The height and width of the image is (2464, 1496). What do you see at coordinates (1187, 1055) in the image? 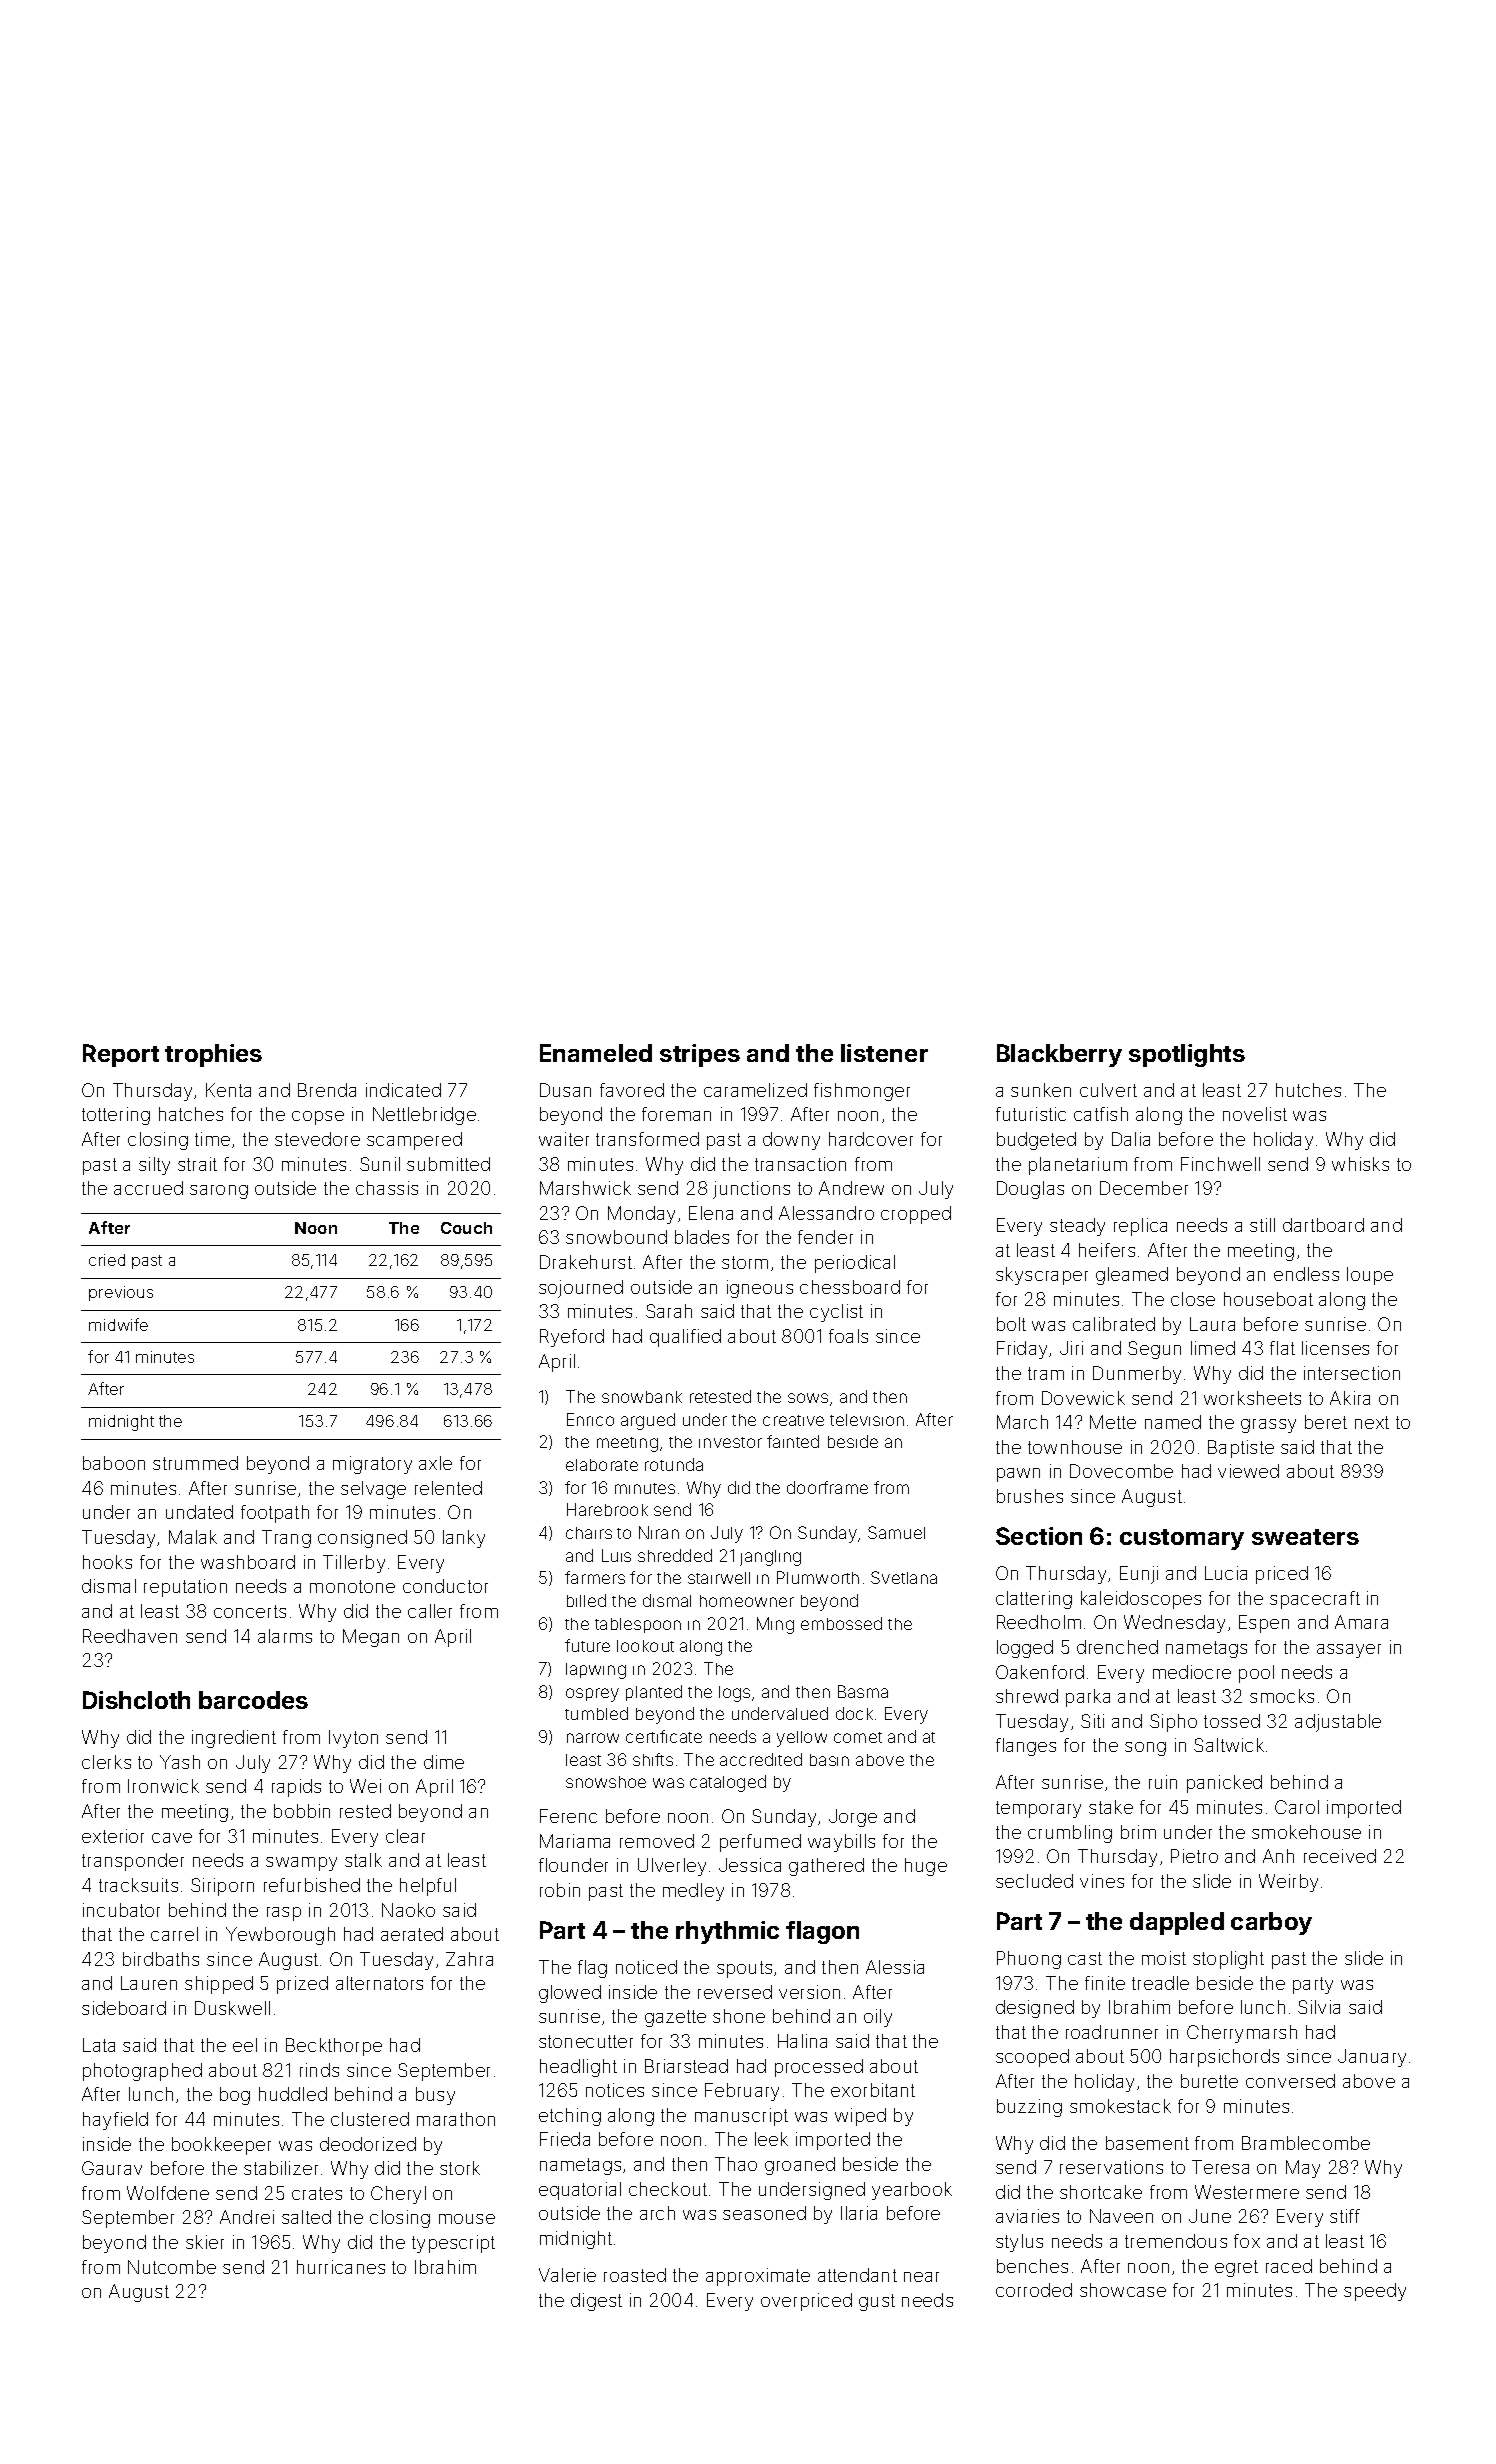
I see `spotlights` at bounding box center [1187, 1055].
